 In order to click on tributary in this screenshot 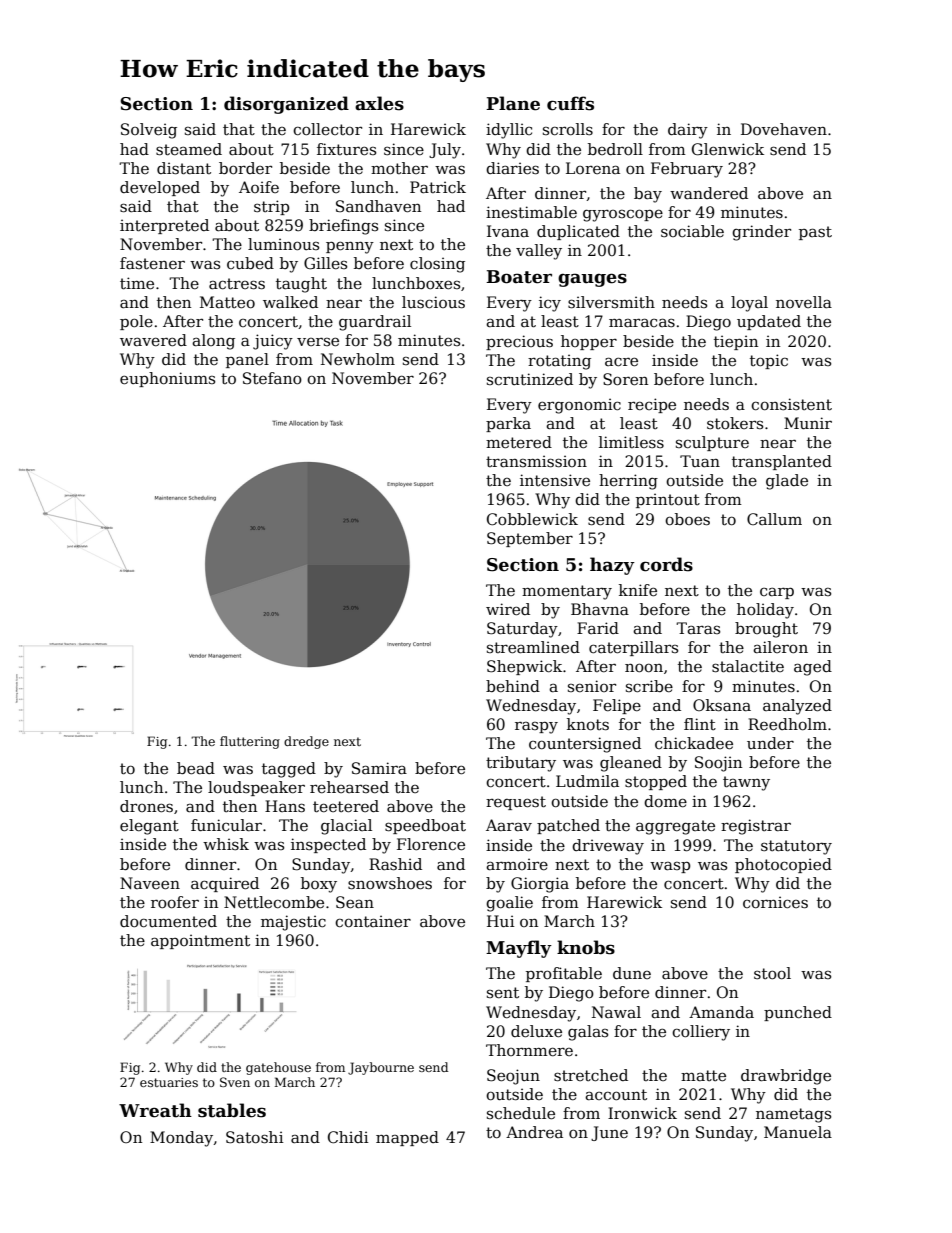, I will do `click(521, 764)`.
